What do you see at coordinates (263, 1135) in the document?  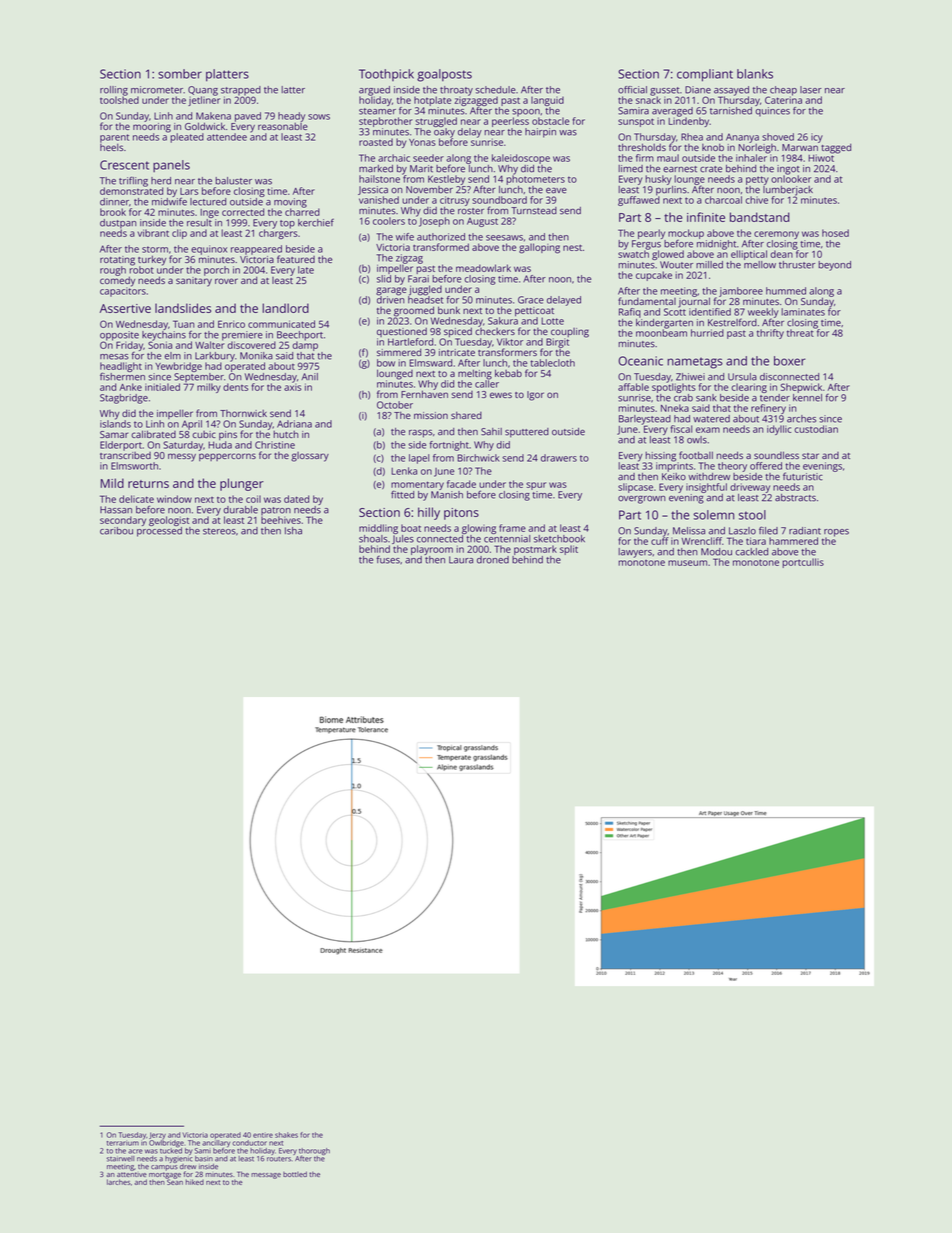 I see `entire` at bounding box center [263, 1135].
